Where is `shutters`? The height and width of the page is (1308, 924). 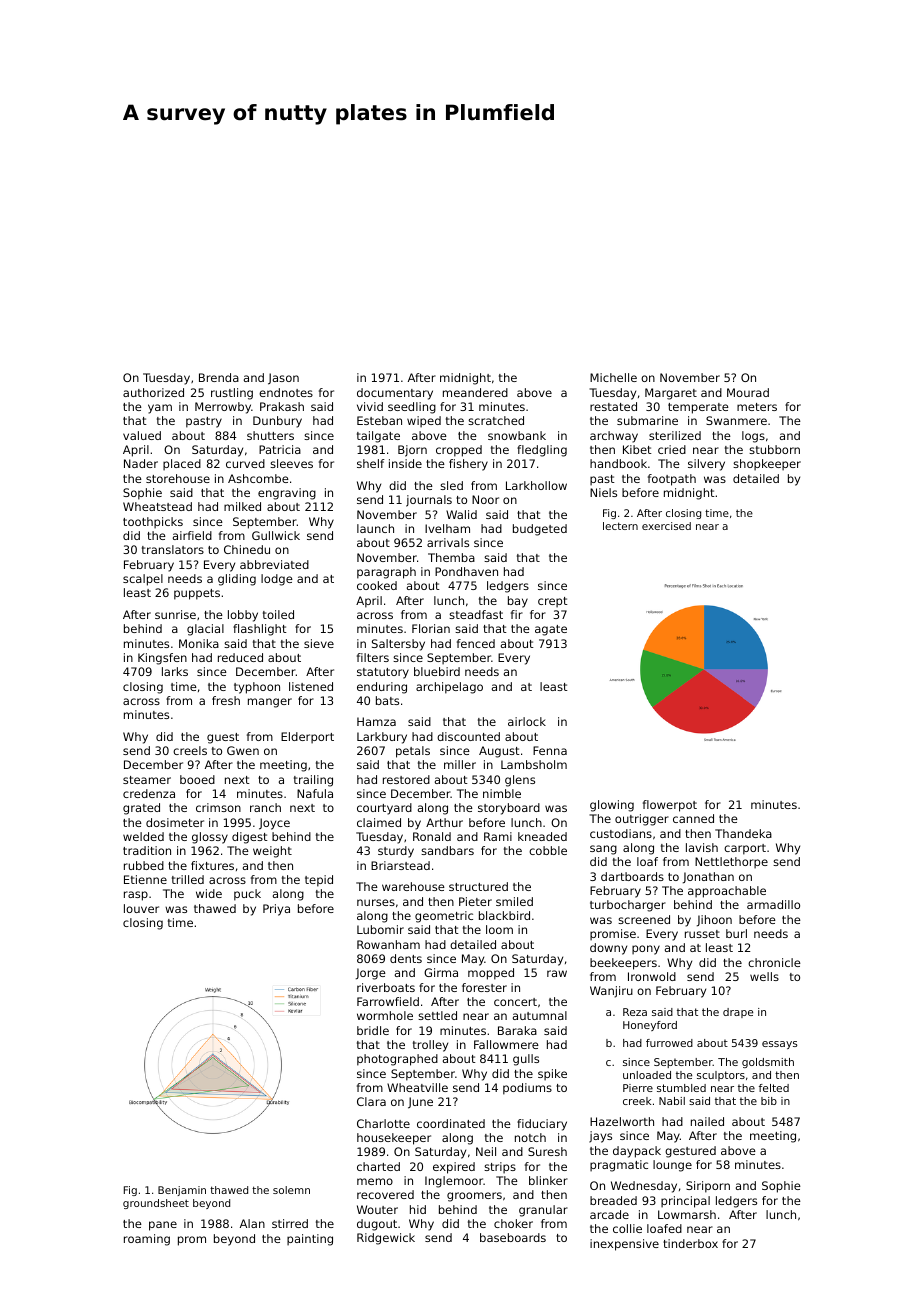 shutters is located at coordinates (270, 435).
